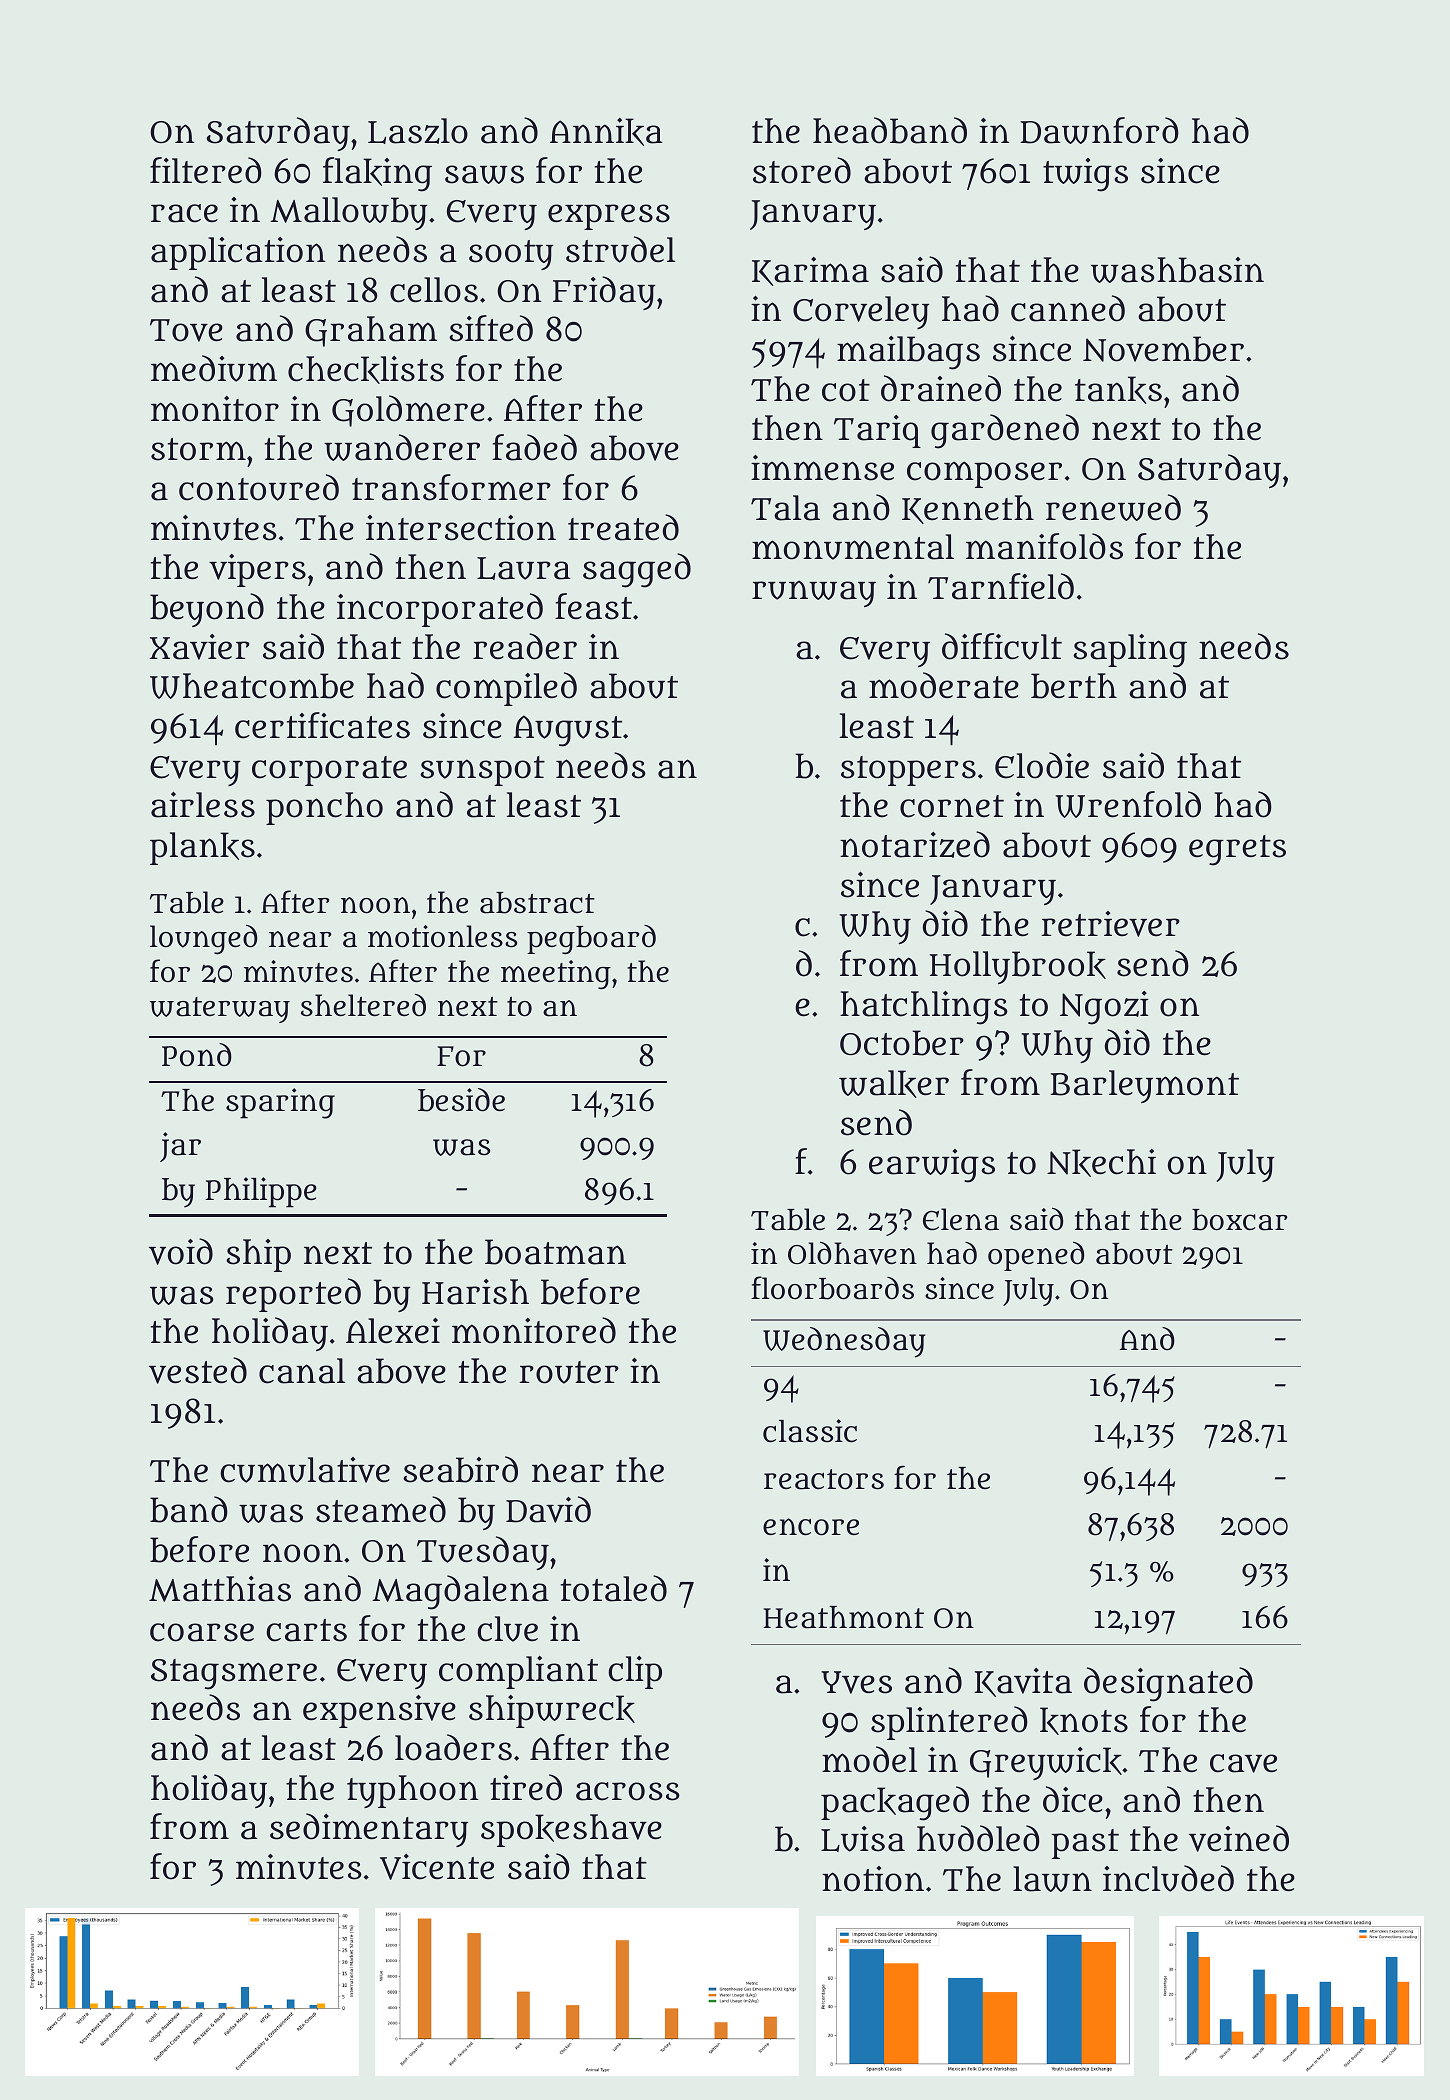  What do you see at coordinates (363, 1005) in the image?
I see `sheltered` at bounding box center [363, 1005].
